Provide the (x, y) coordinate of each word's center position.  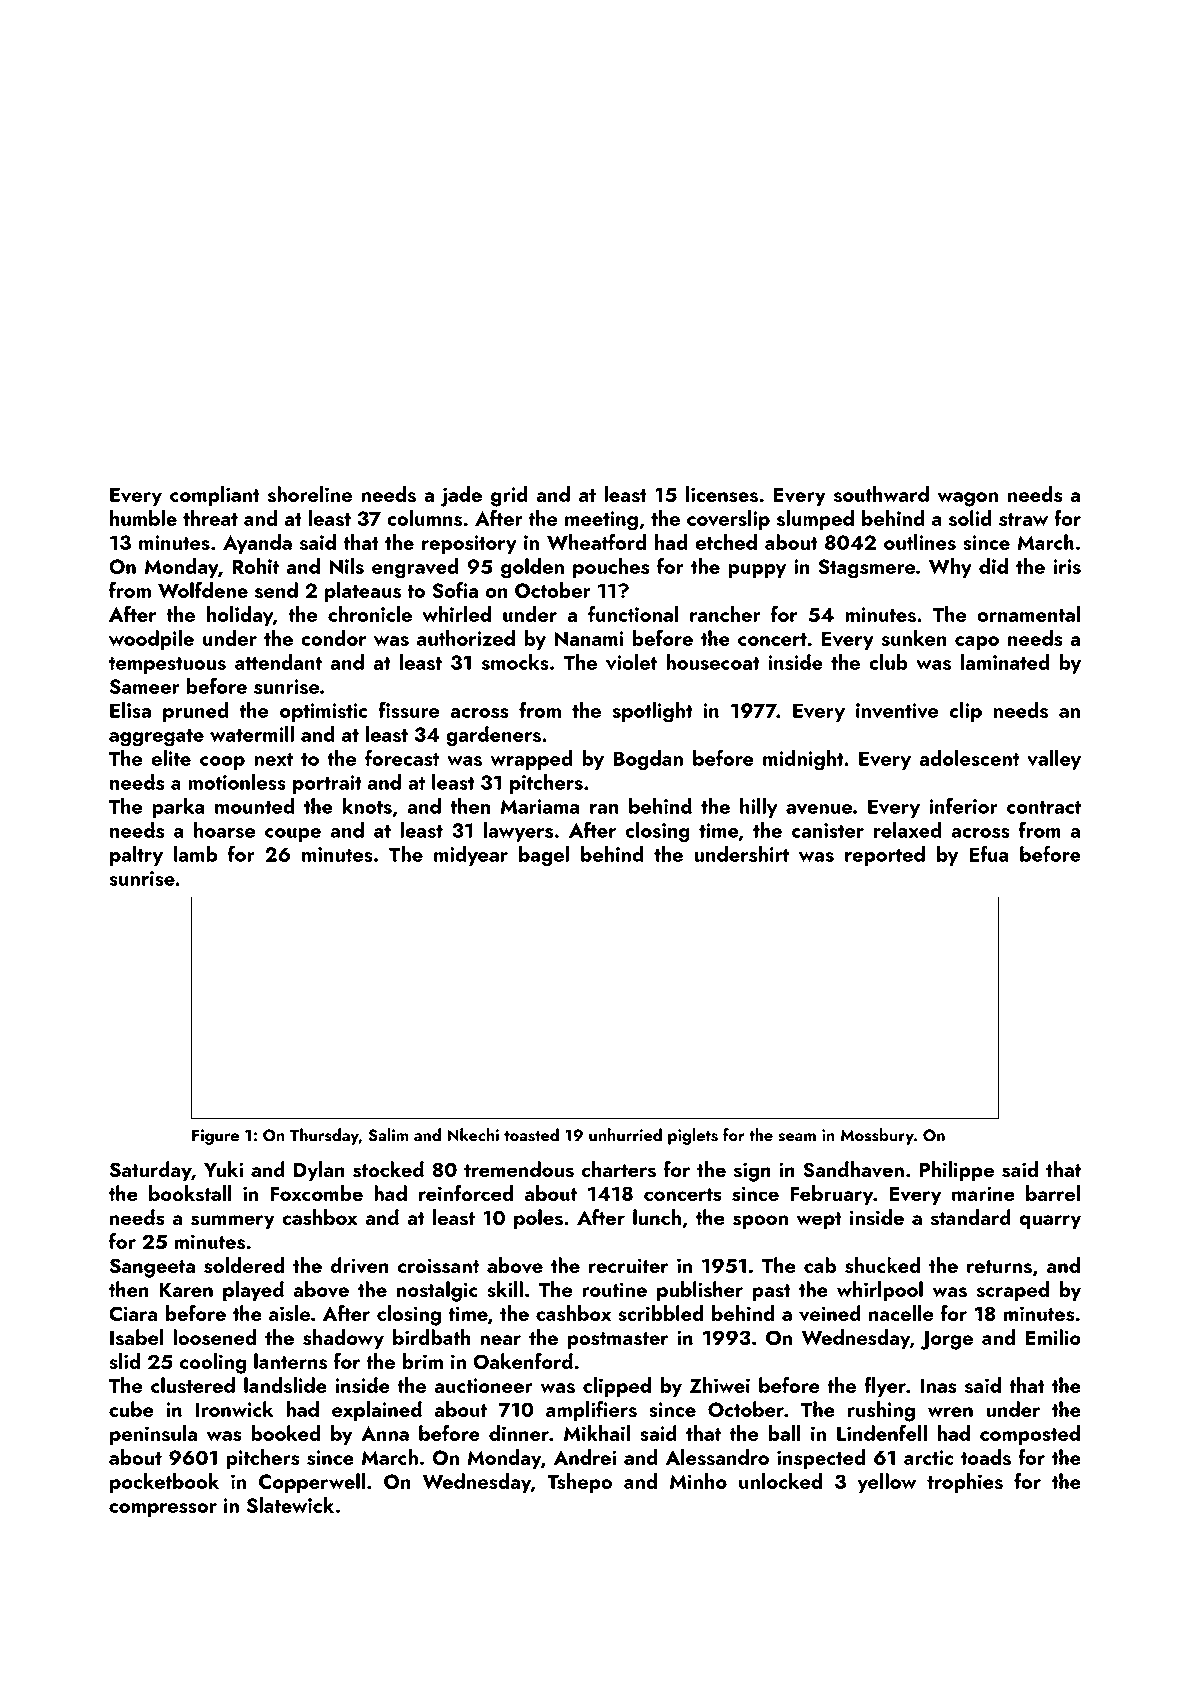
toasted (531, 1135)
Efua (989, 853)
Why (950, 568)
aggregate (156, 738)
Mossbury (877, 1136)
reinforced (466, 1193)
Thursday (324, 1136)
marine (983, 1193)
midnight (803, 760)
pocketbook (164, 1483)
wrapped (531, 760)
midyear (471, 856)
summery (233, 1222)
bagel (544, 856)
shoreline (310, 494)
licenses (722, 494)
